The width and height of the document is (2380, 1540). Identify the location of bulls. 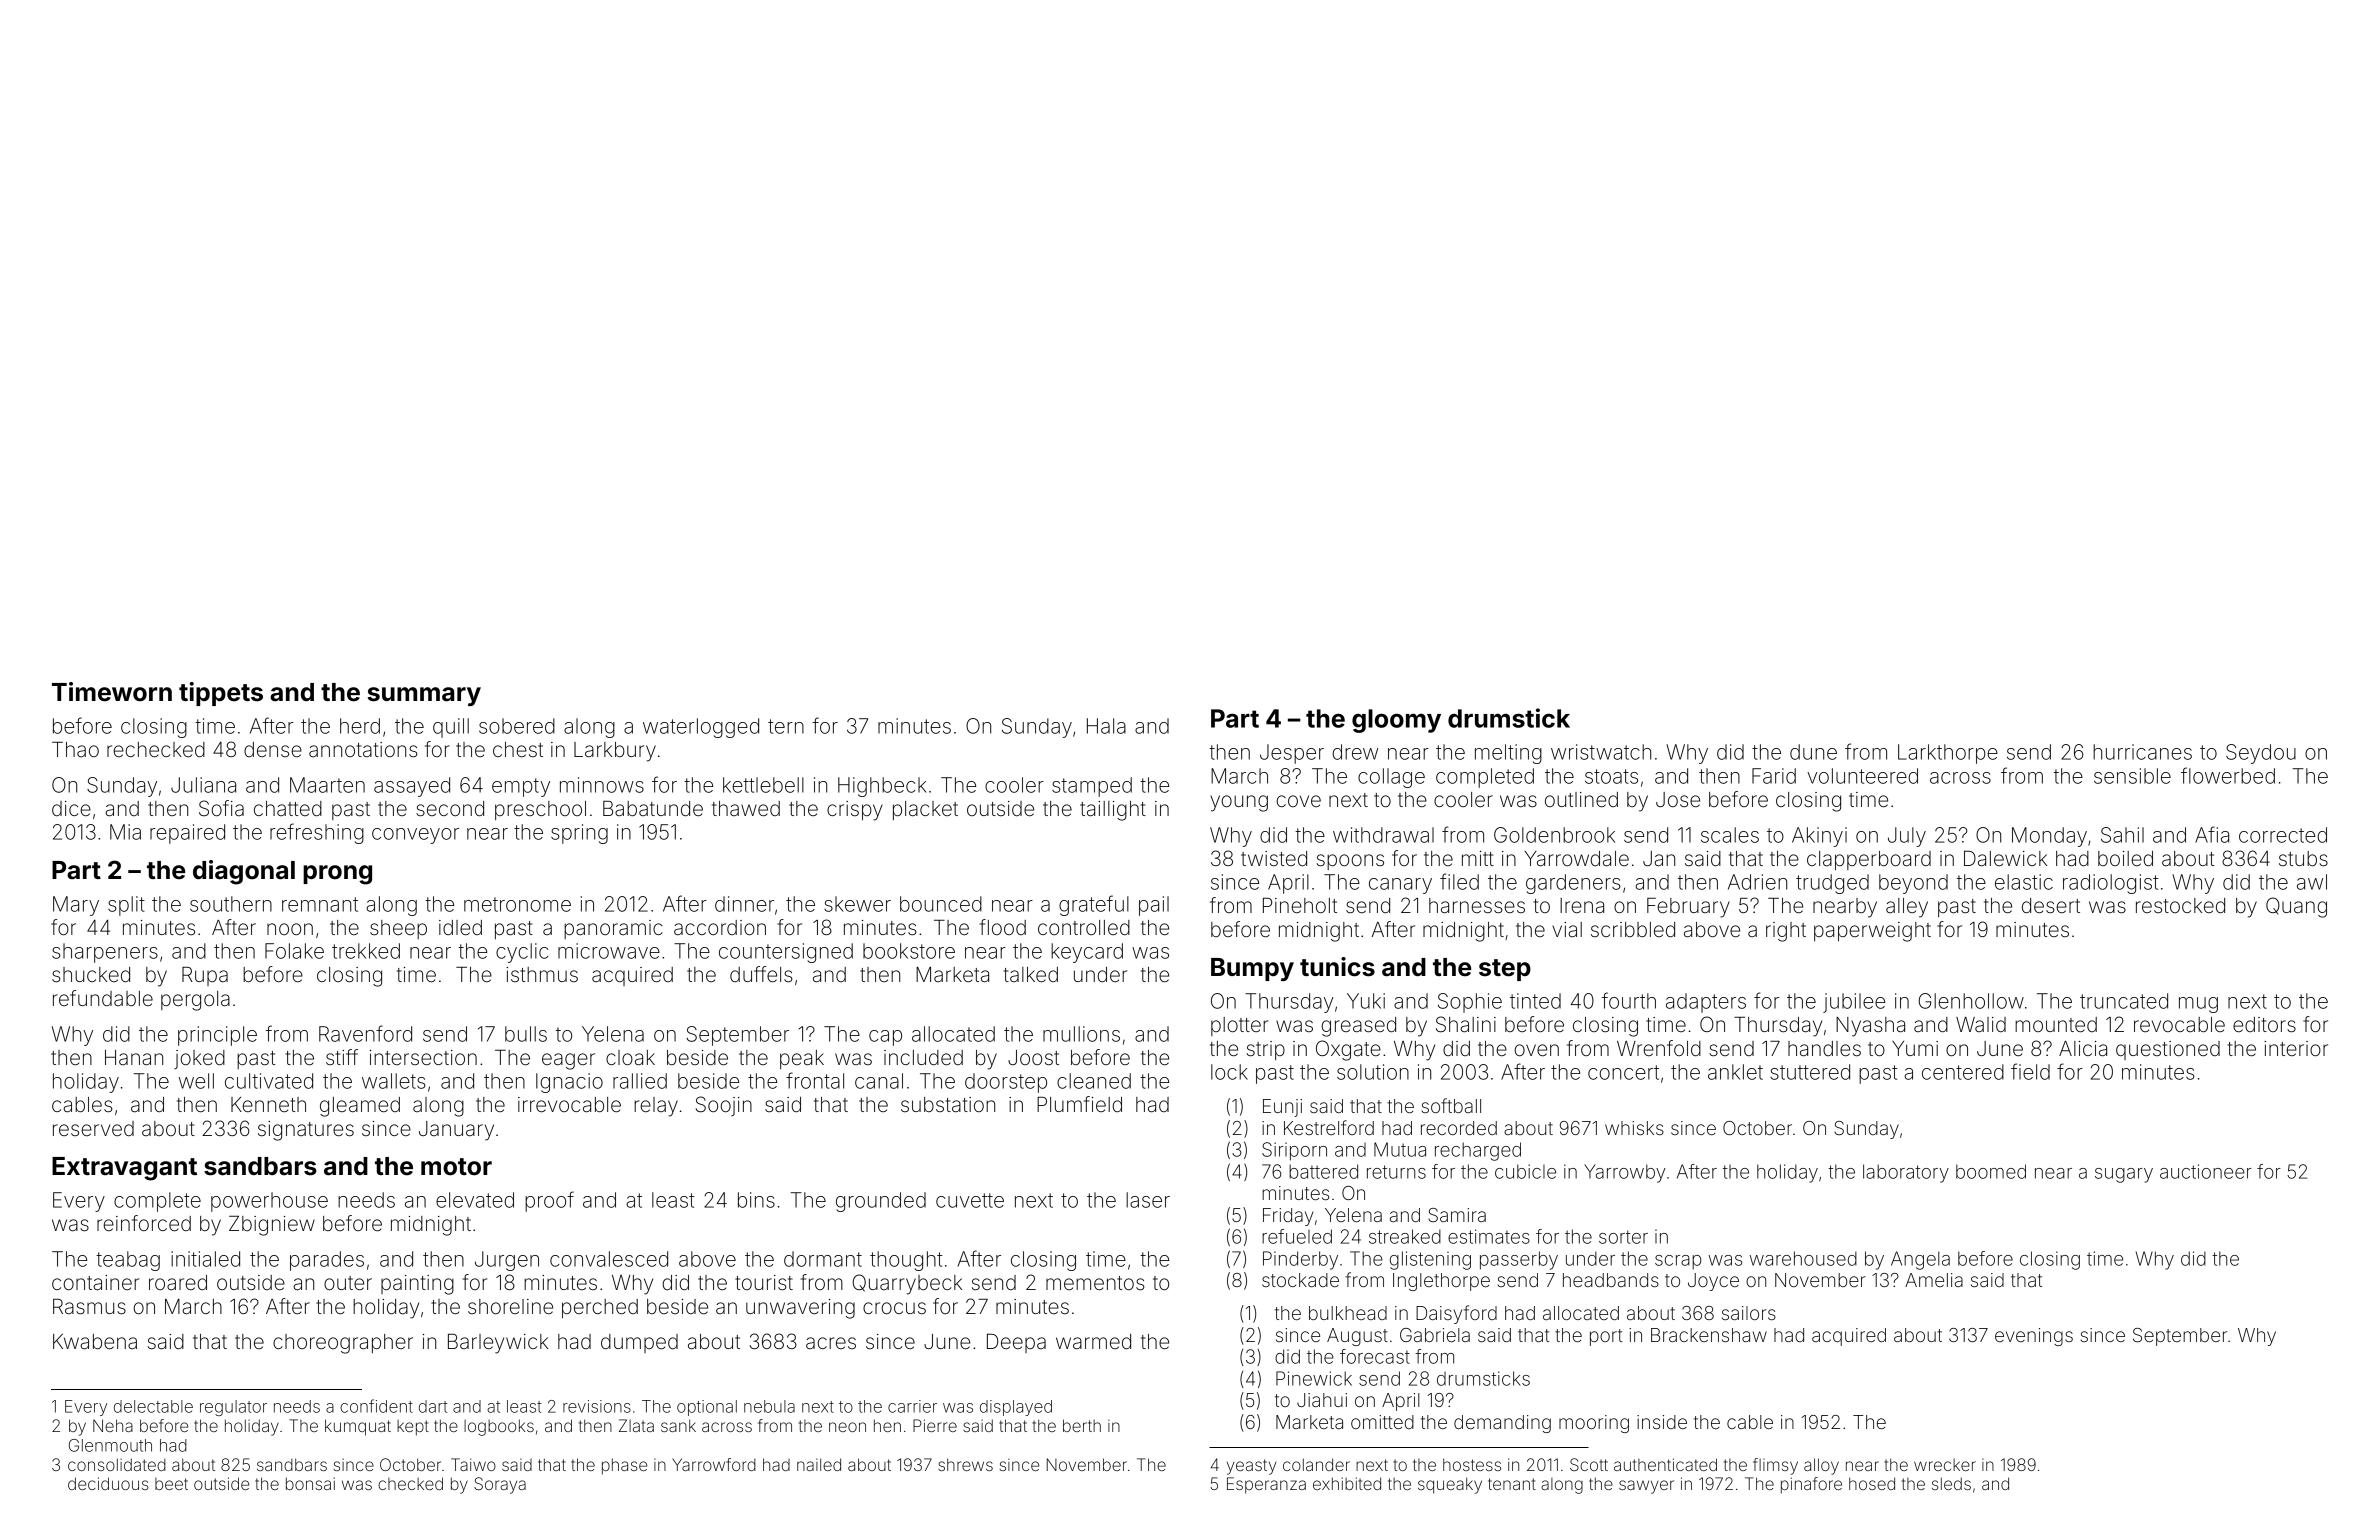
(526, 1034).
